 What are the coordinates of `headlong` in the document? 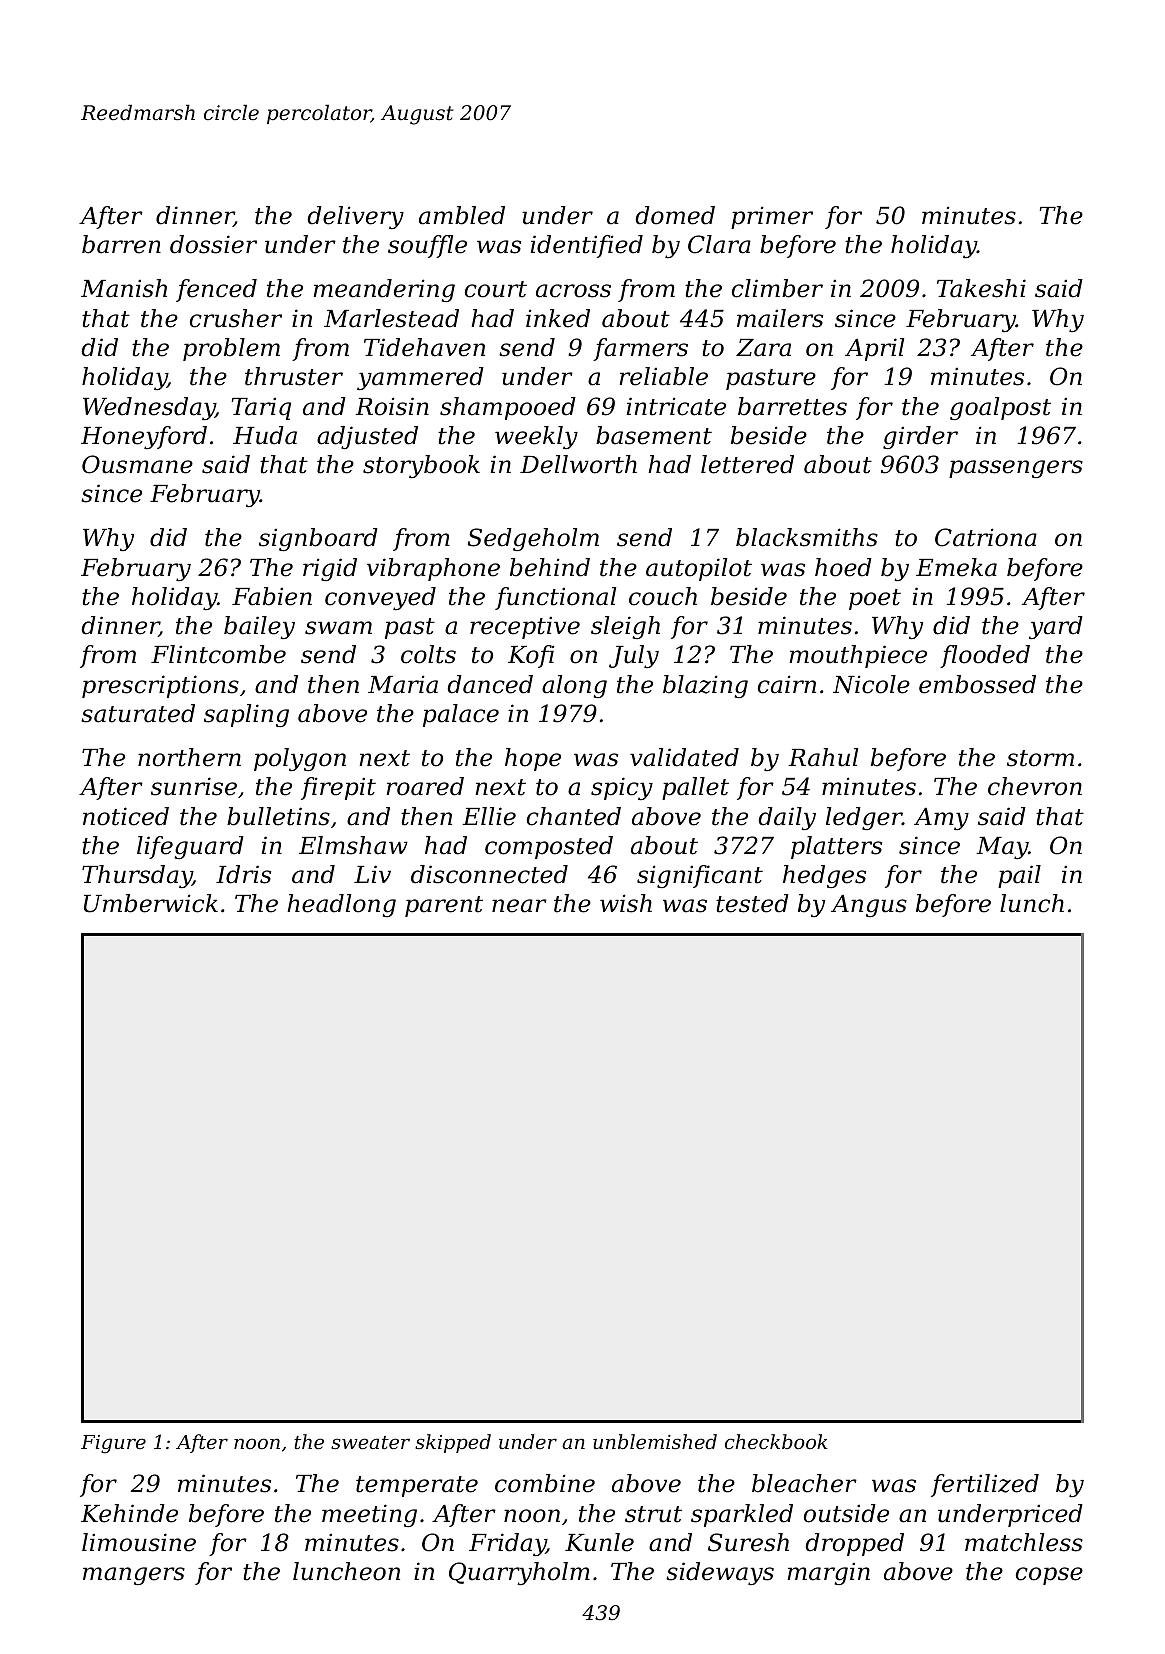 It's located at (341, 905).
